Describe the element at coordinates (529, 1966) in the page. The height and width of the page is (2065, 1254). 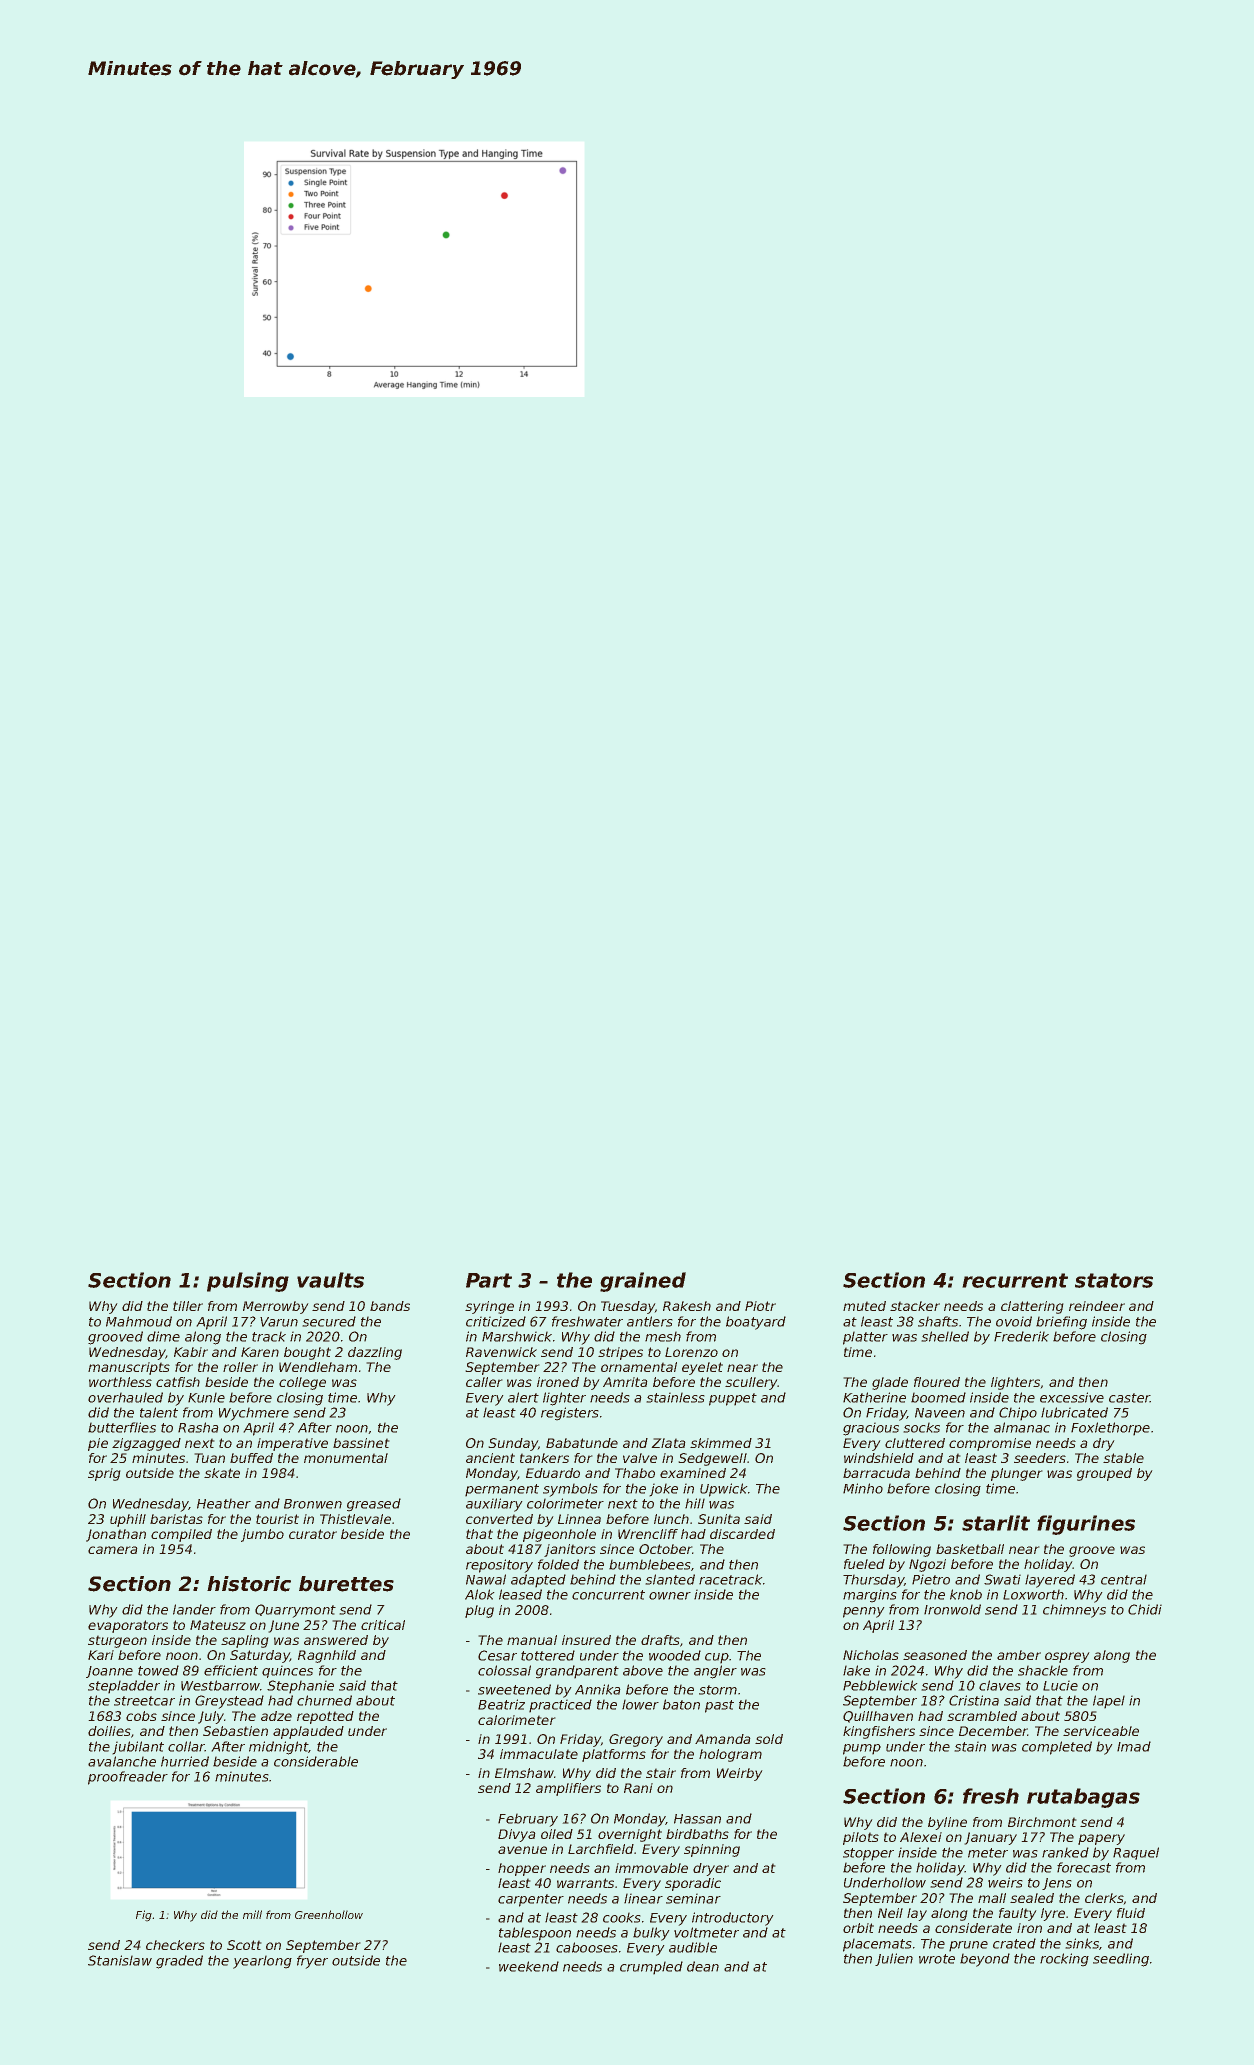
I see `weekend` at that location.
